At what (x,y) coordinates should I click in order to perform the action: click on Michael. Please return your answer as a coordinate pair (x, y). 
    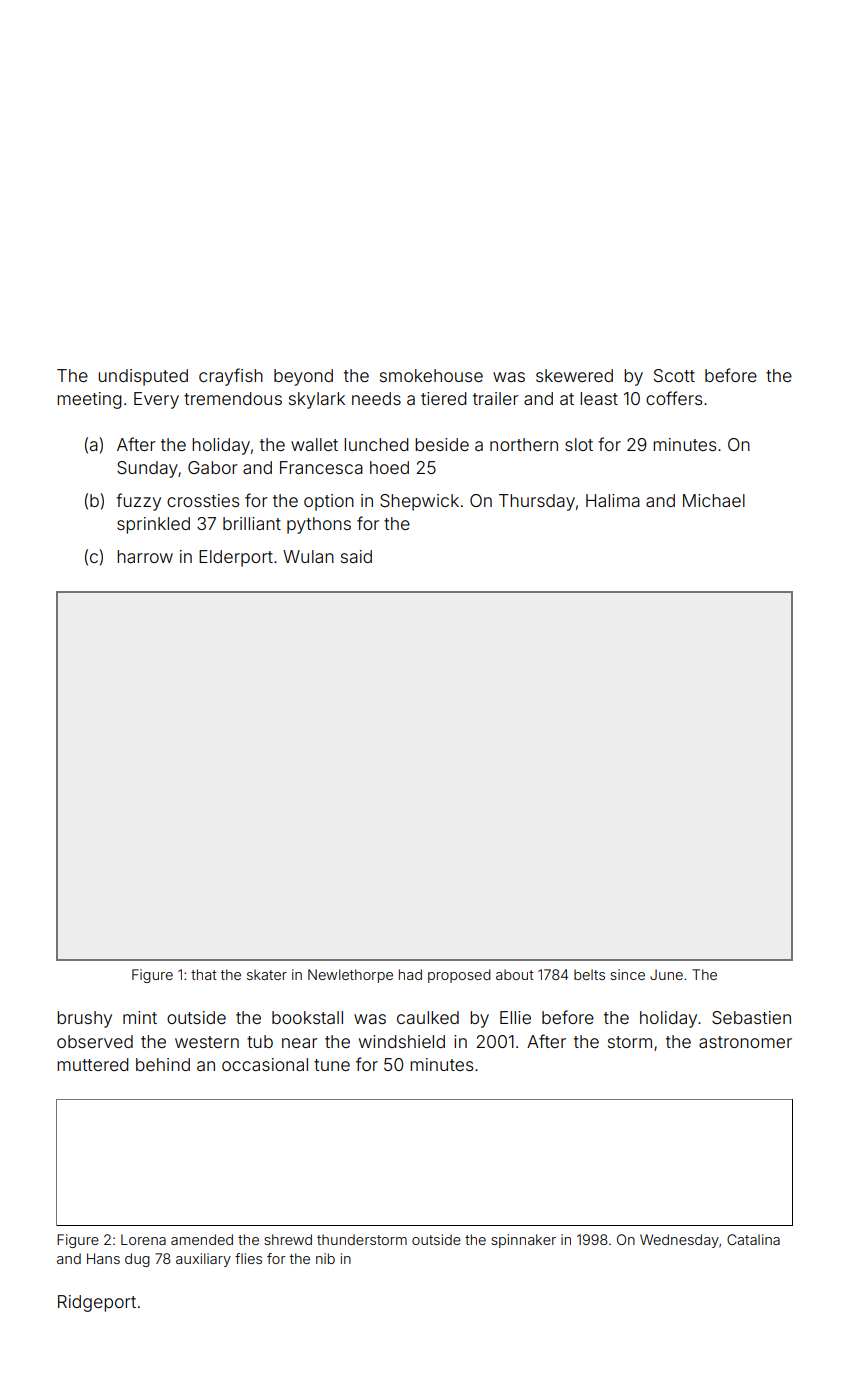
    Looking at the image, I should click on (714, 500).
